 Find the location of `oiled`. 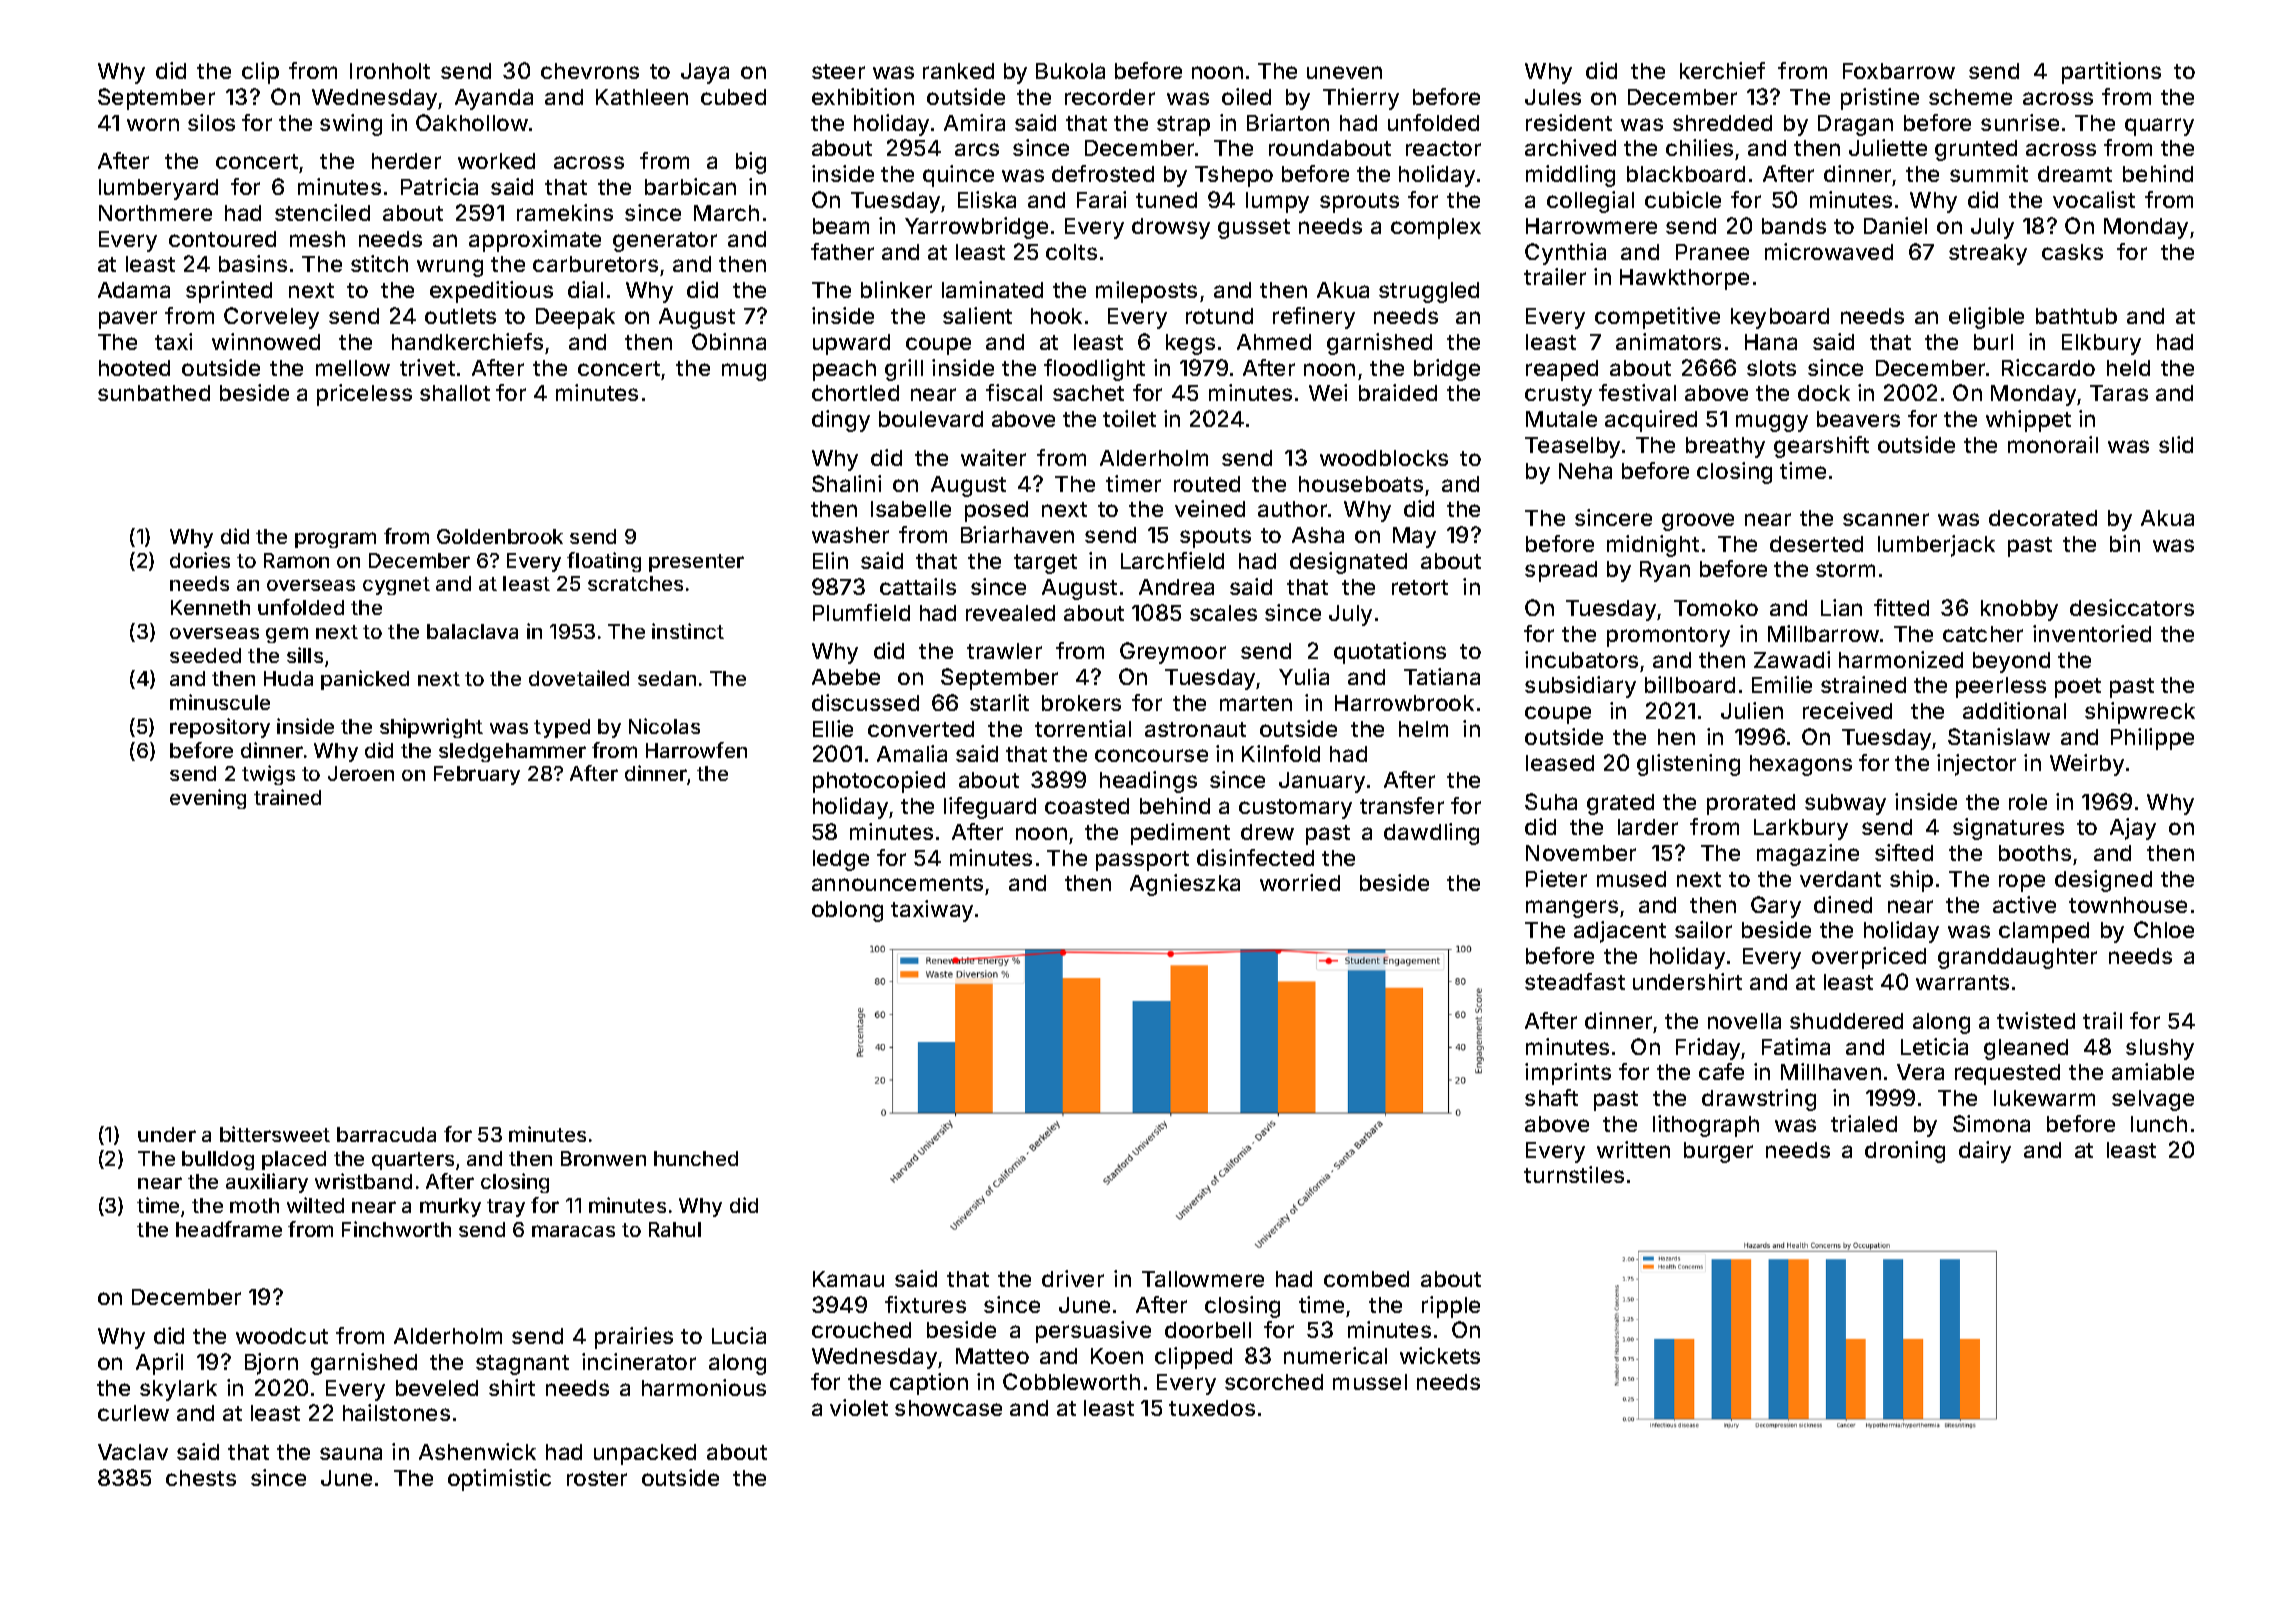

oiled is located at coordinates (1246, 96).
